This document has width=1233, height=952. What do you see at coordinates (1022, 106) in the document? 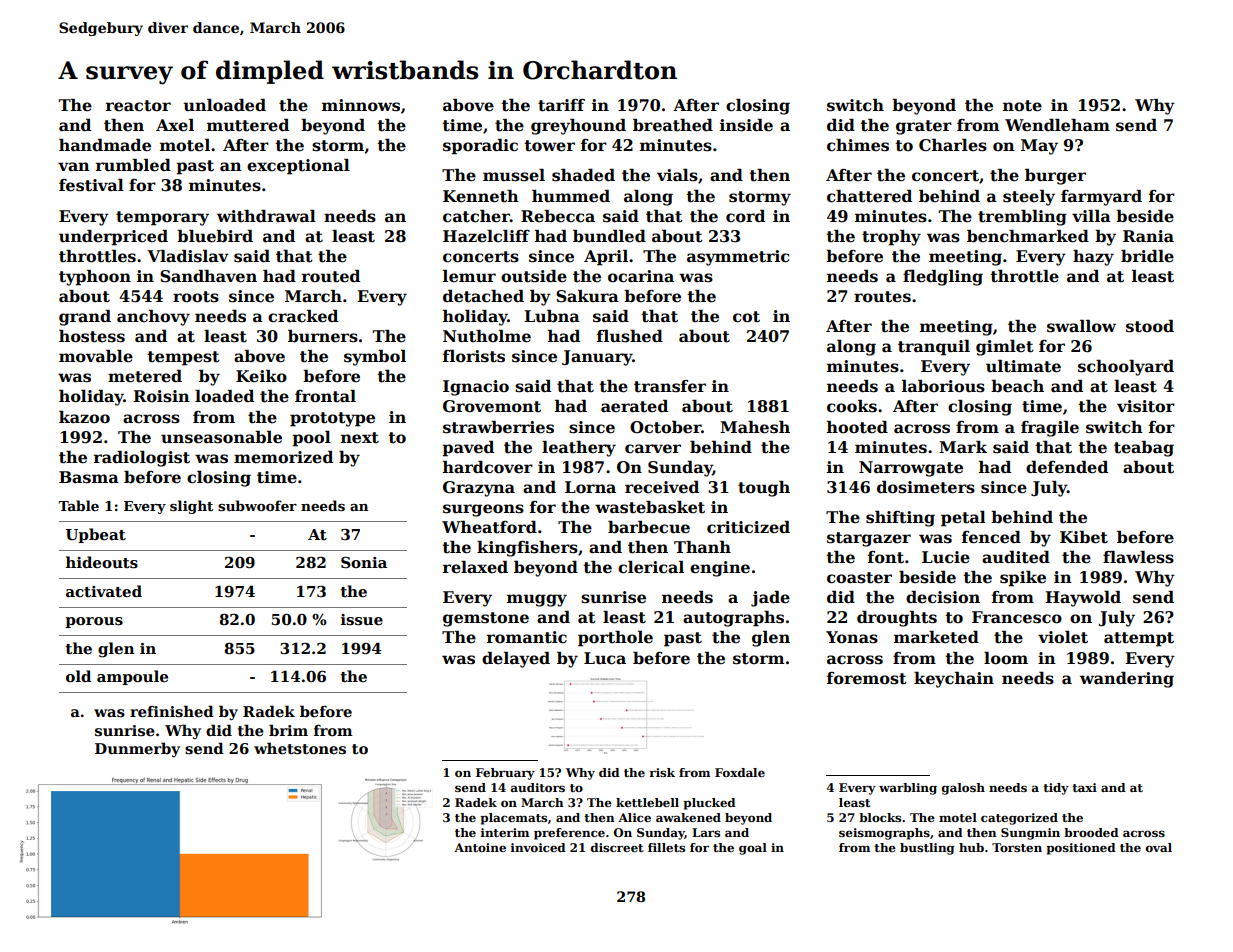
I see `note` at bounding box center [1022, 106].
